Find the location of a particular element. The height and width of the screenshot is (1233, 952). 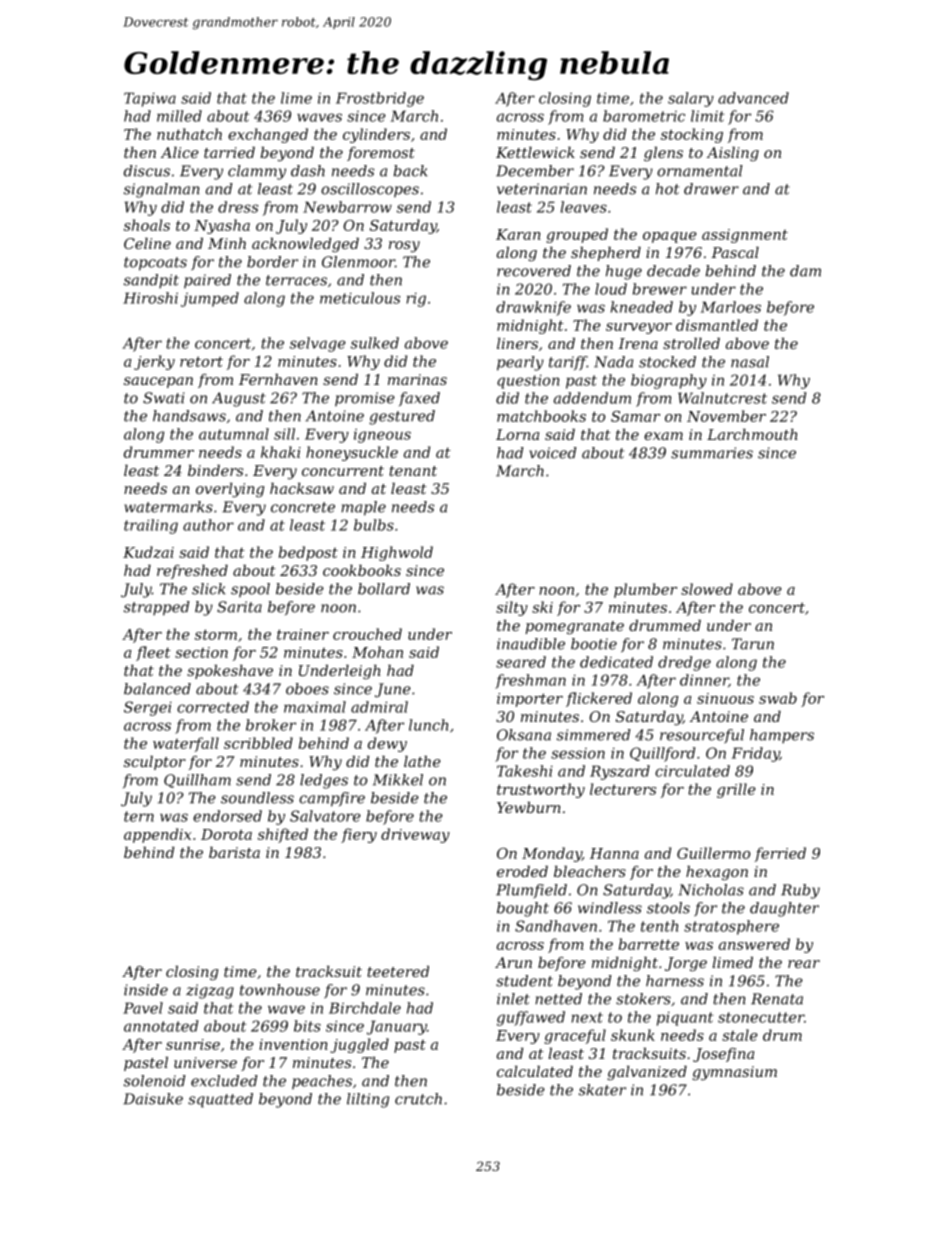

signalman is located at coordinates (161, 190).
